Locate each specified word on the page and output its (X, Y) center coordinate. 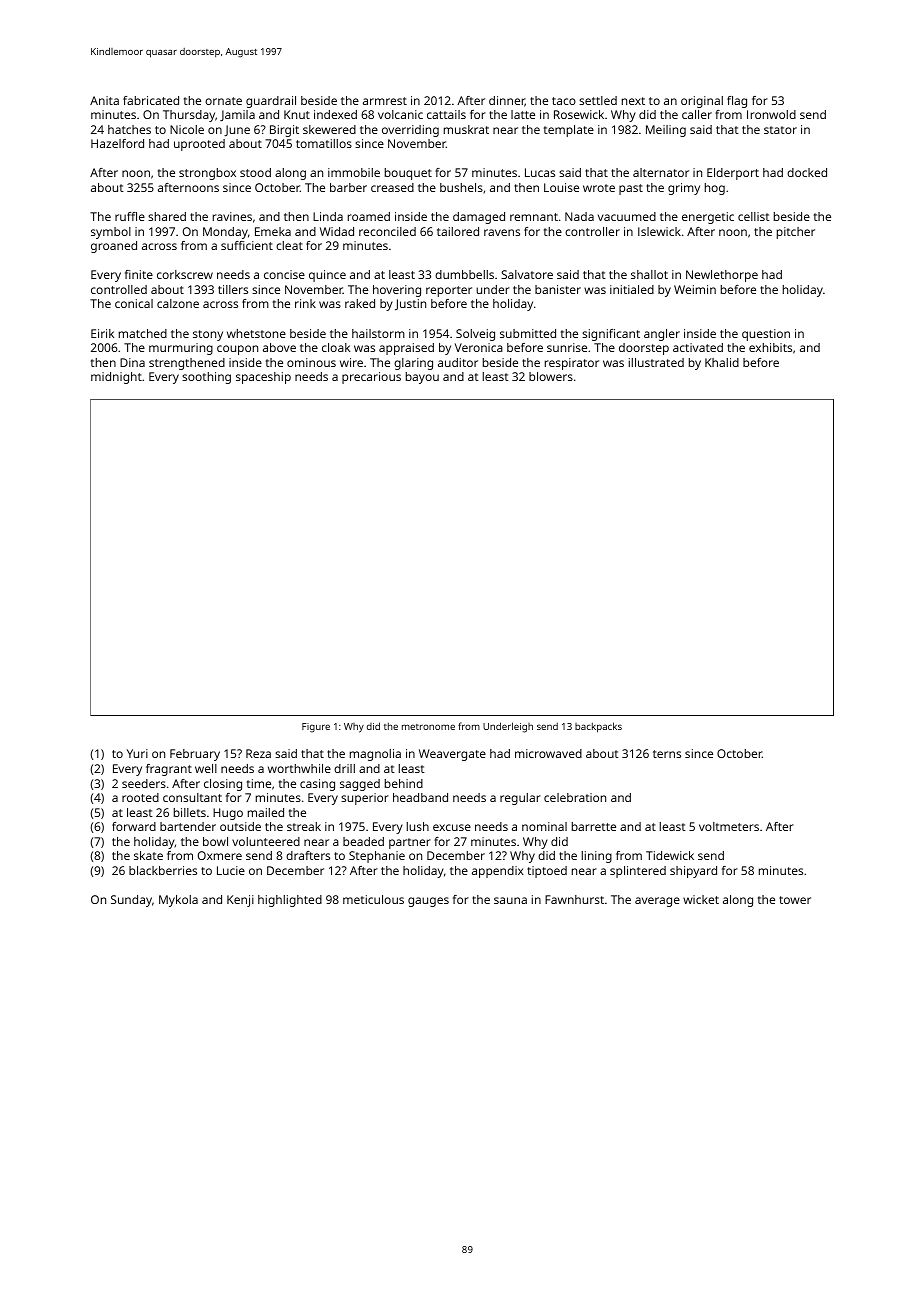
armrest (385, 101)
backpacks (598, 727)
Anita (104, 100)
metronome (428, 727)
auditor (458, 362)
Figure (316, 728)
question (766, 335)
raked (360, 303)
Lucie (231, 870)
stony (208, 335)
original (702, 102)
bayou (422, 378)
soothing (206, 378)
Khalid (722, 362)
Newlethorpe (722, 276)
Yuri (137, 753)
